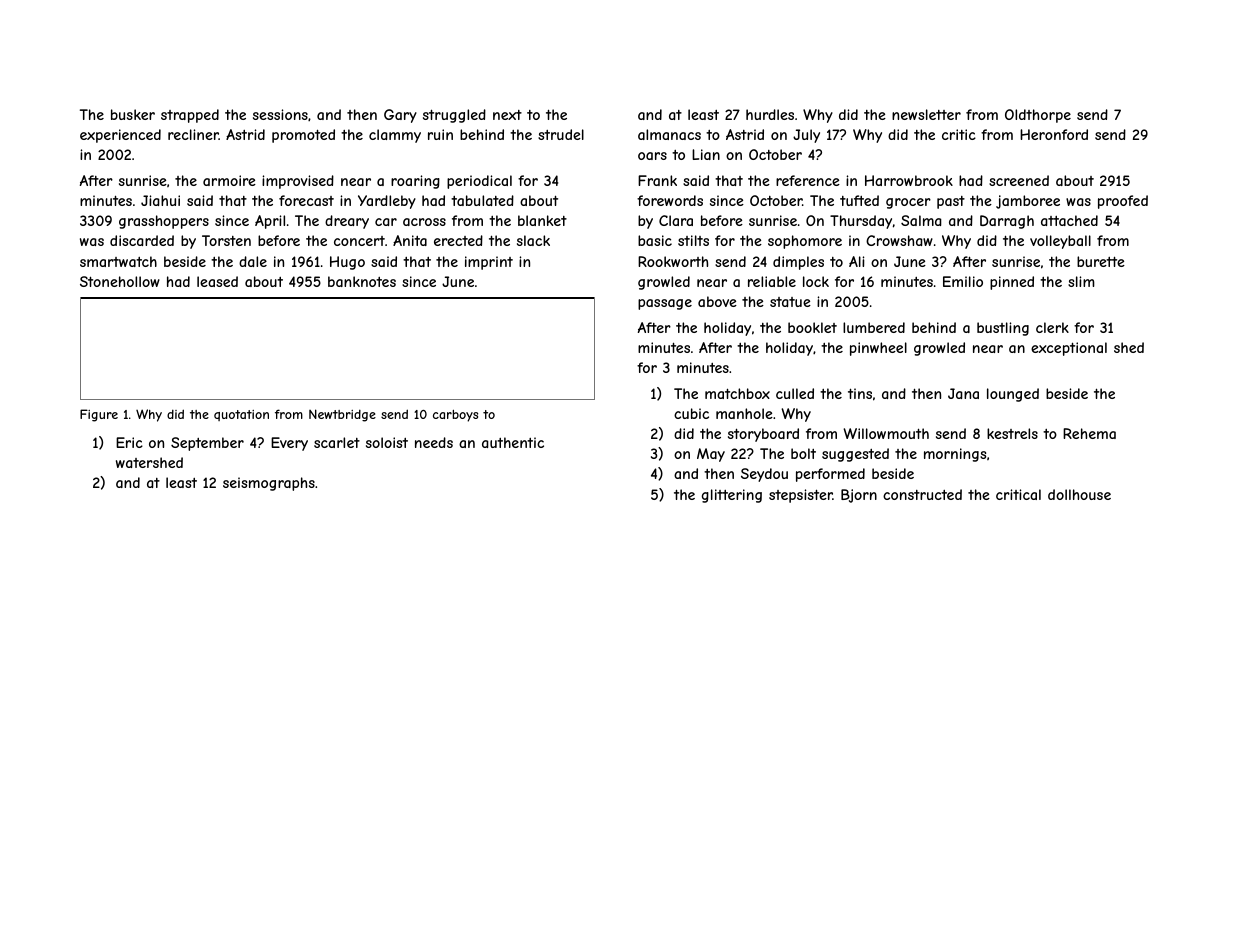  What do you see at coordinates (269, 484) in the document?
I see `seismographs` at bounding box center [269, 484].
